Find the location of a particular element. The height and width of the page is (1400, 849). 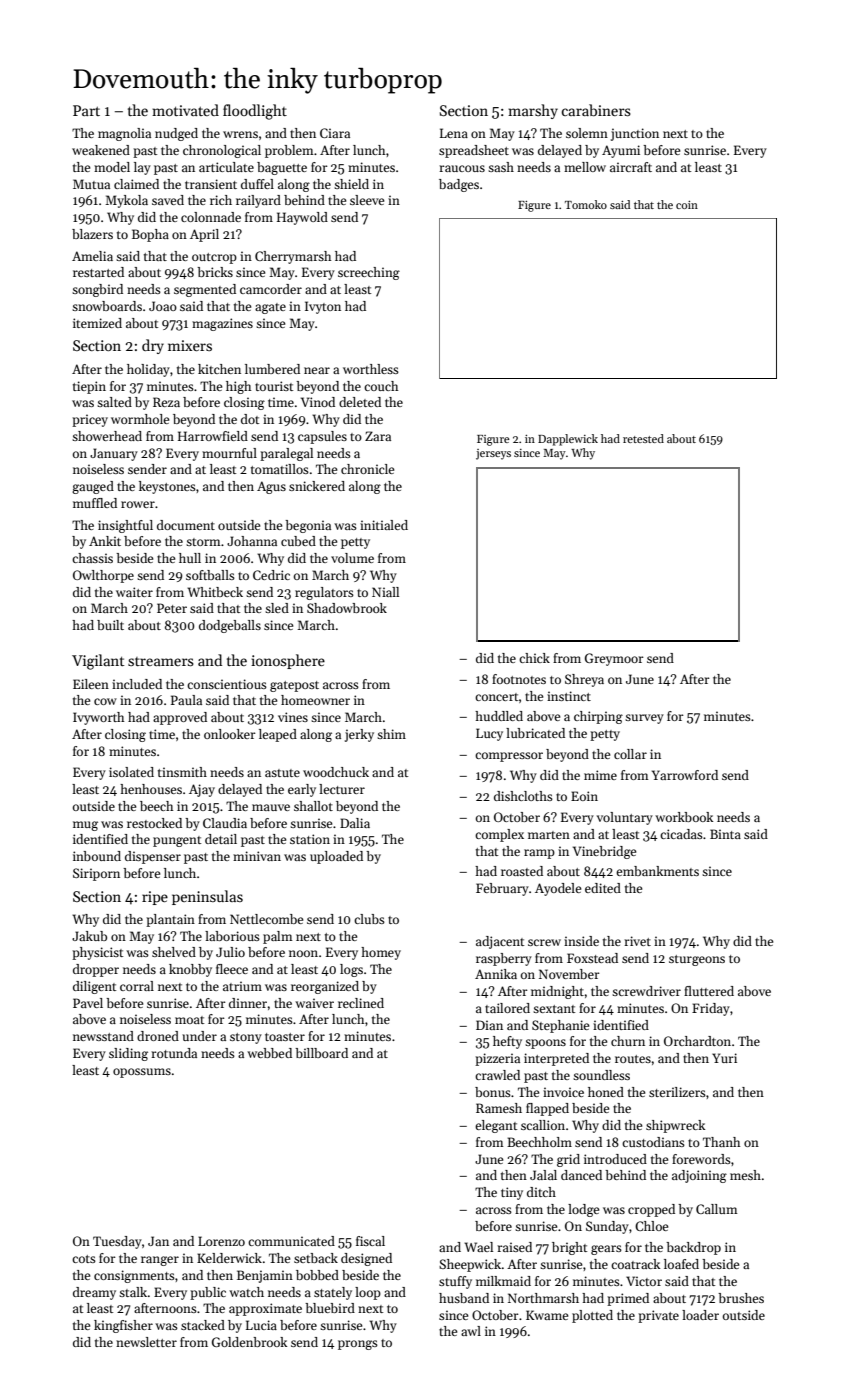

husband is located at coordinates (464, 1298).
